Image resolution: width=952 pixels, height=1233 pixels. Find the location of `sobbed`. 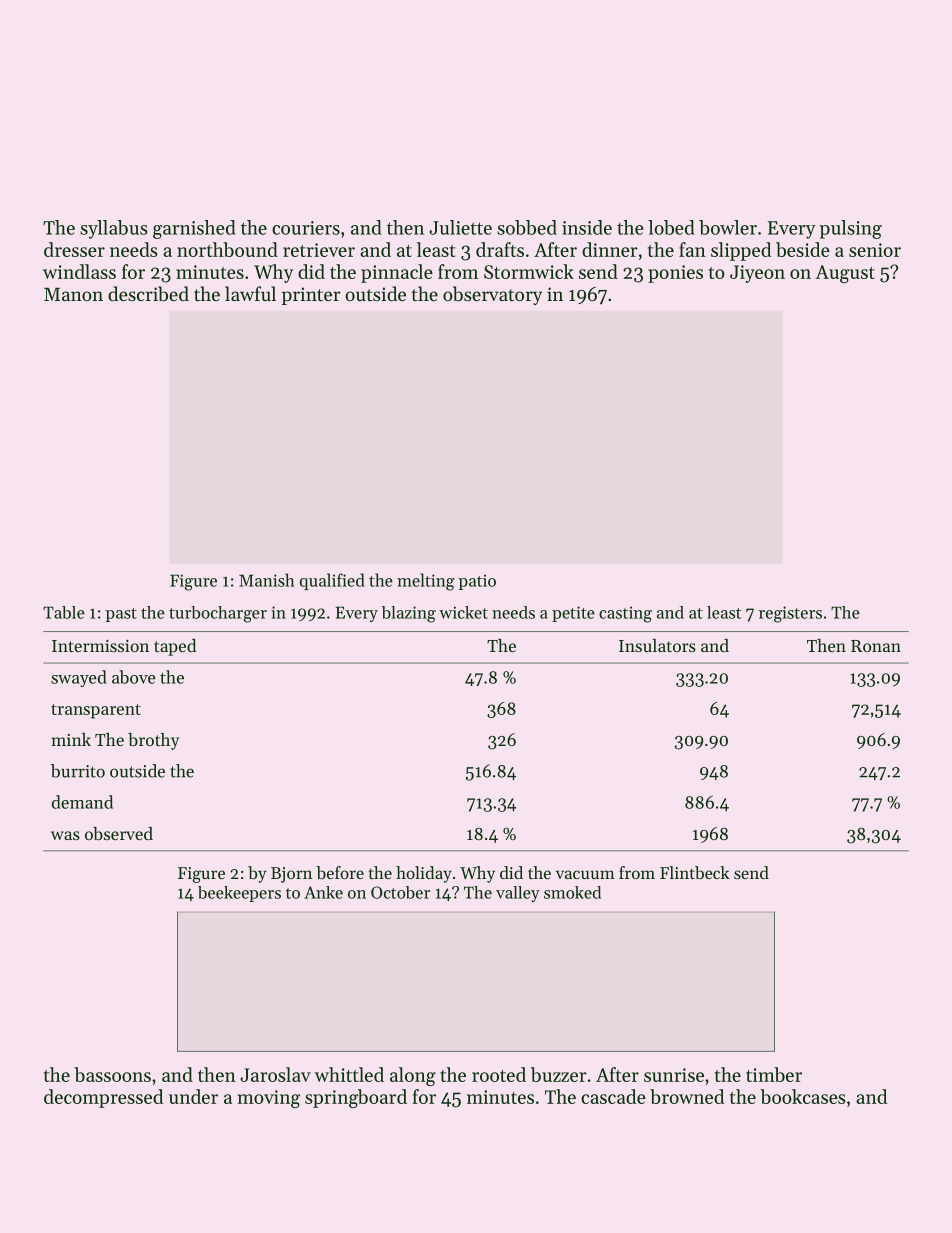

sobbed is located at coordinates (527, 227).
